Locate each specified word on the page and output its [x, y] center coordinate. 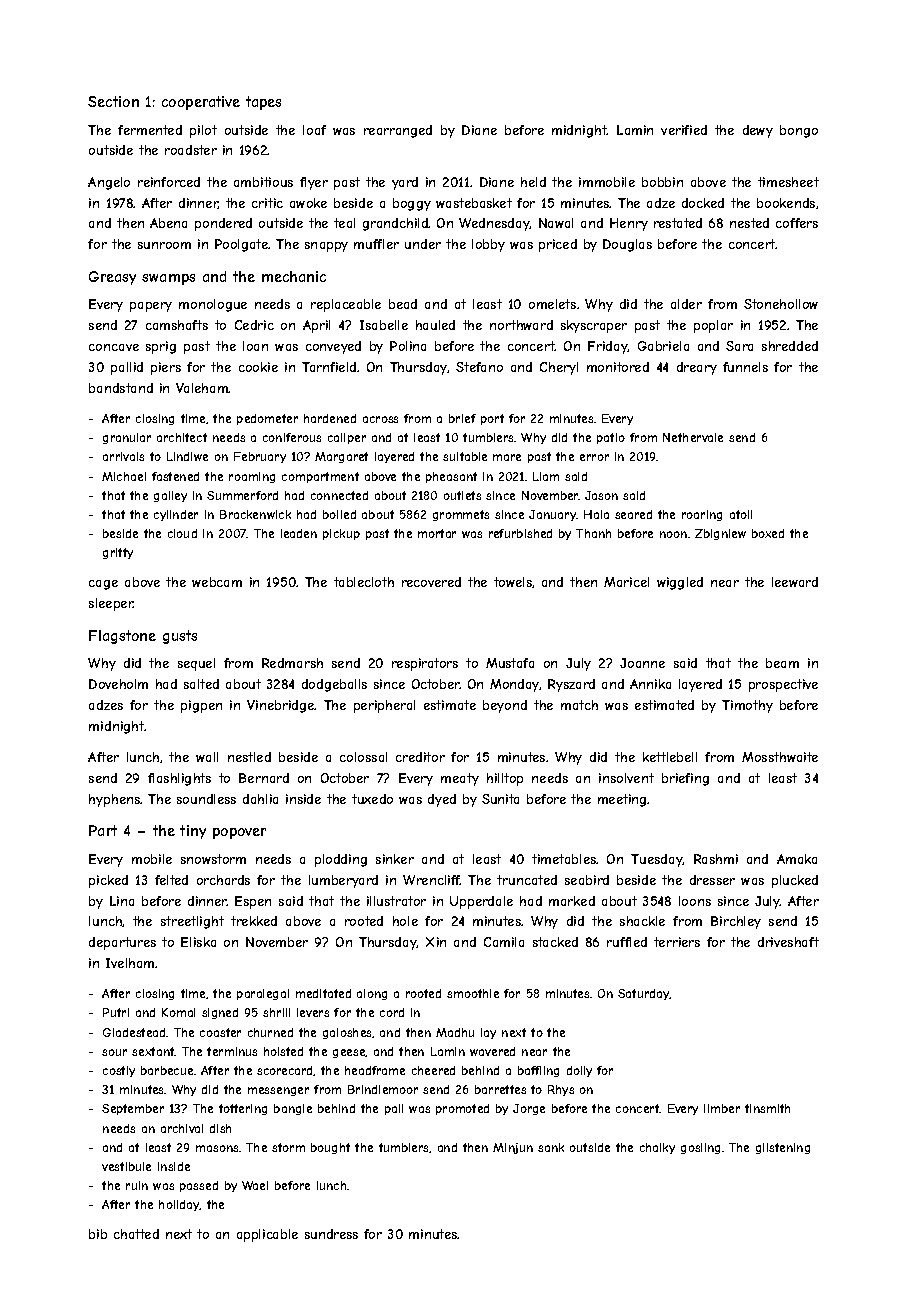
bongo [799, 131]
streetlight [192, 922]
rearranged [398, 131]
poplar [713, 326]
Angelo [109, 183]
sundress [331, 1234]
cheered [433, 1070]
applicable [267, 1235]
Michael [124, 476]
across [380, 419]
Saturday [644, 994]
